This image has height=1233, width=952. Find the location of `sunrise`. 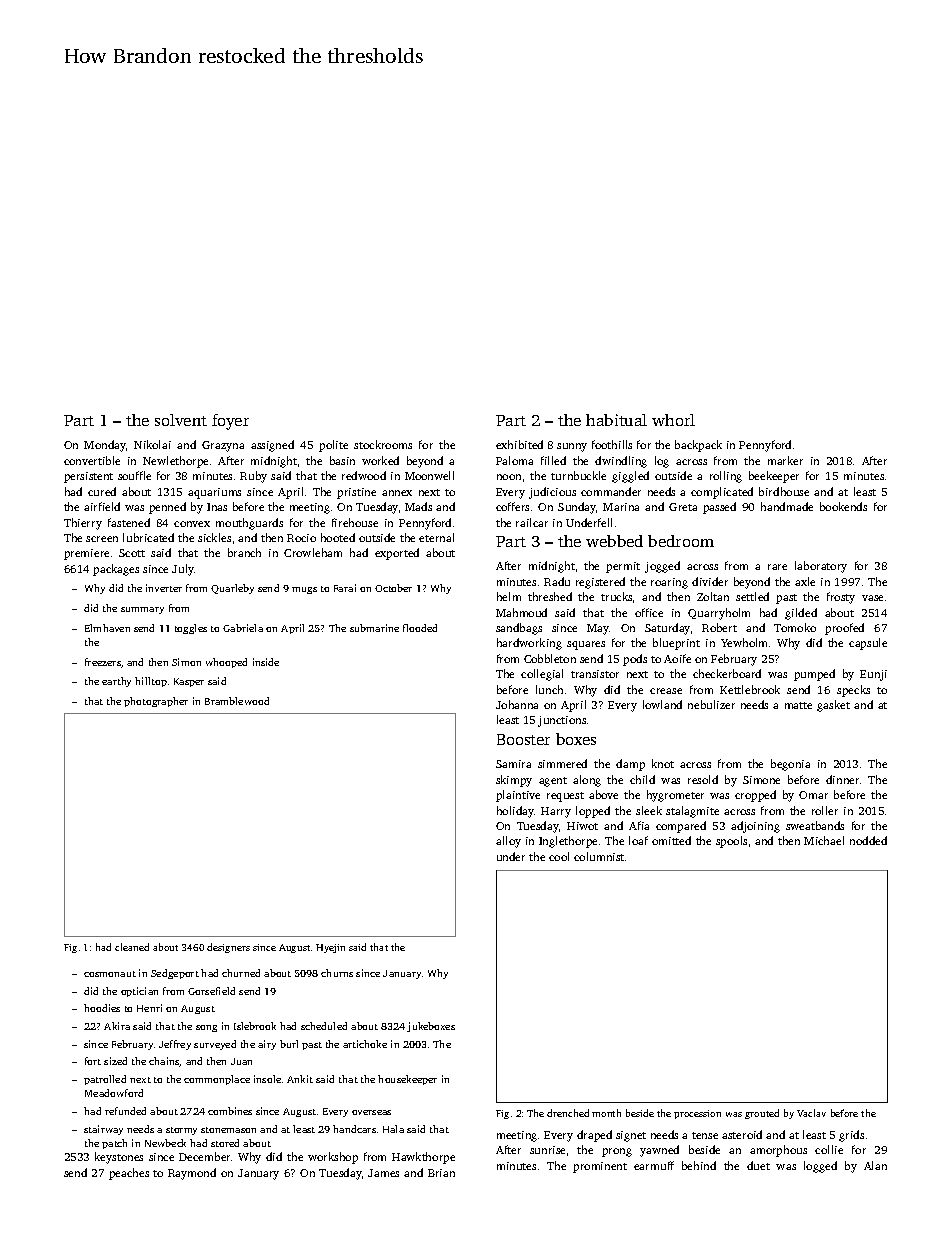

sunrise is located at coordinates (547, 1150).
